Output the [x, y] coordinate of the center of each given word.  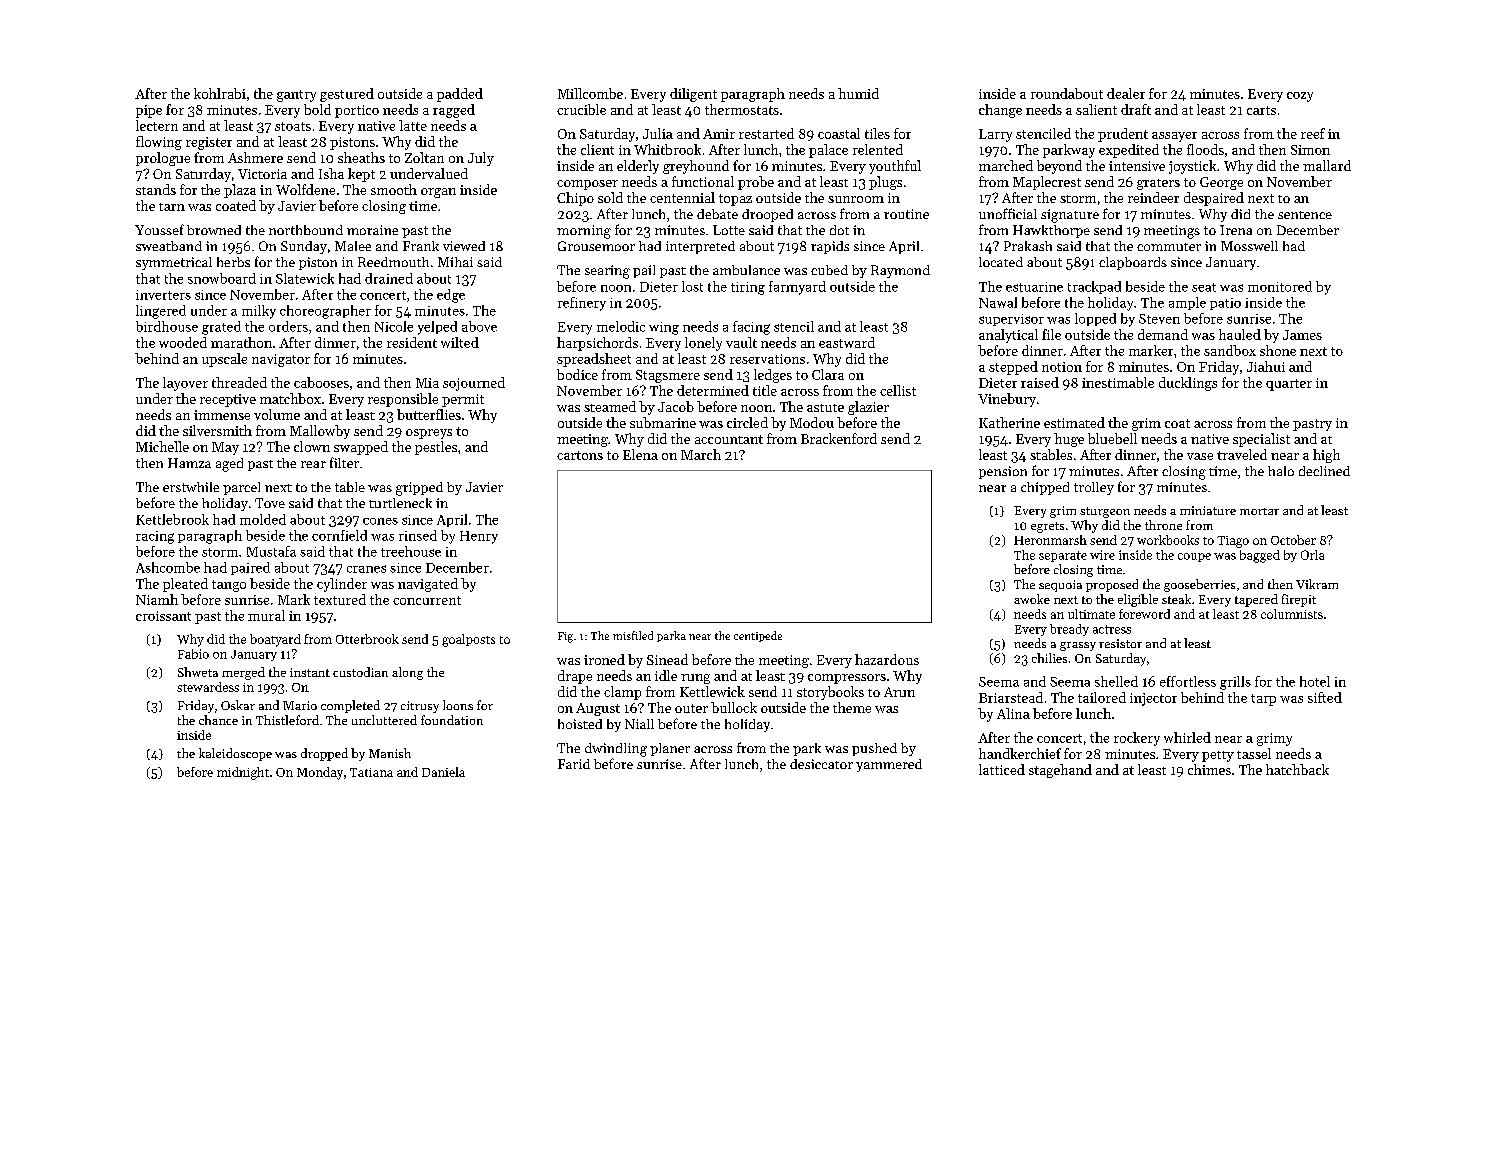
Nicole [394, 326]
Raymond [900, 271]
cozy [1300, 97]
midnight [243, 773]
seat [1204, 287]
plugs [885, 183]
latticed [1002, 769]
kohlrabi [220, 93]
